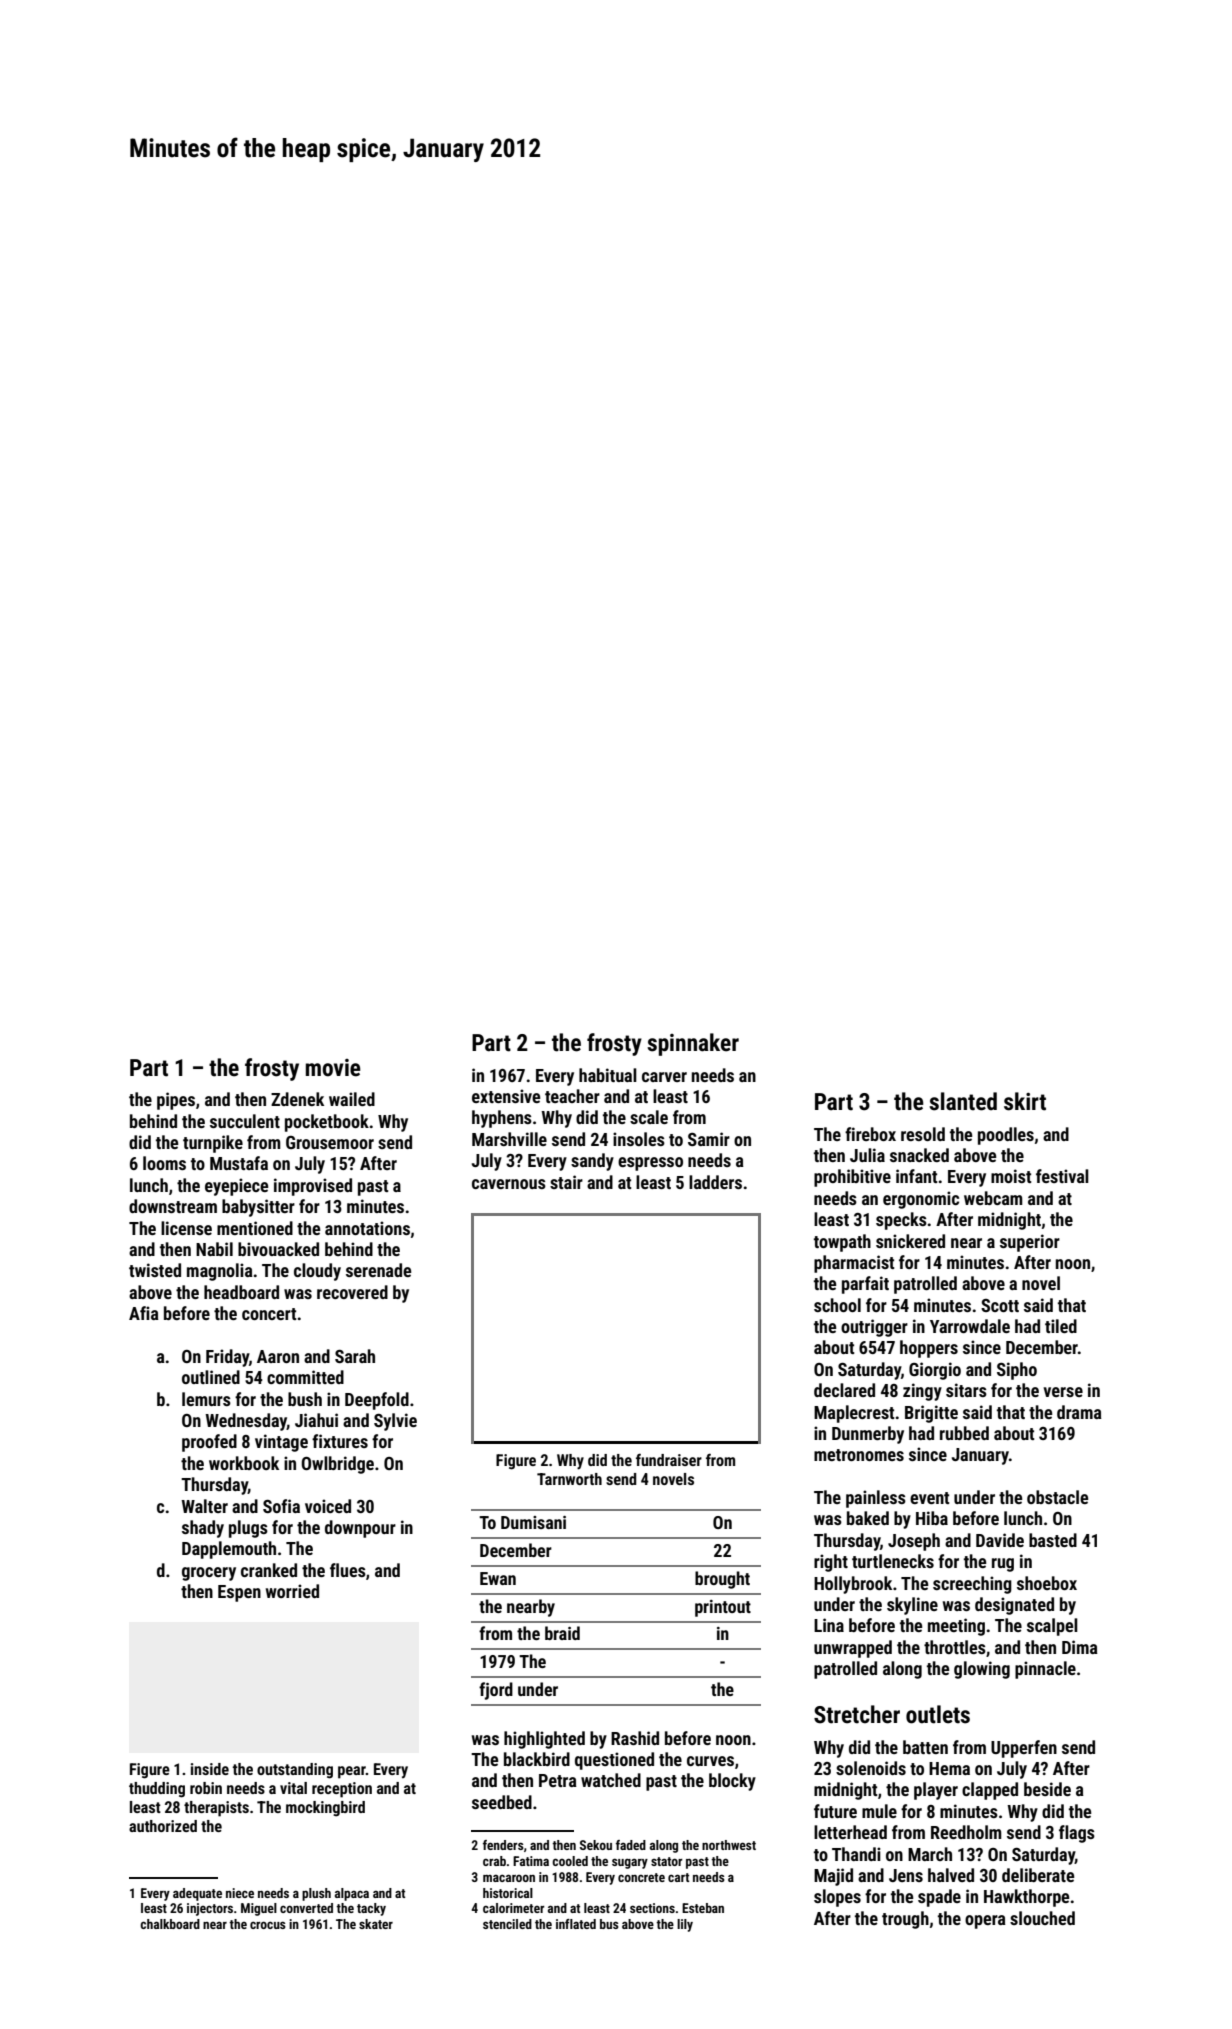 This image has height=2029, width=1232. What do you see at coordinates (963, 1101) in the image?
I see `slanted` at bounding box center [963, 1101].
